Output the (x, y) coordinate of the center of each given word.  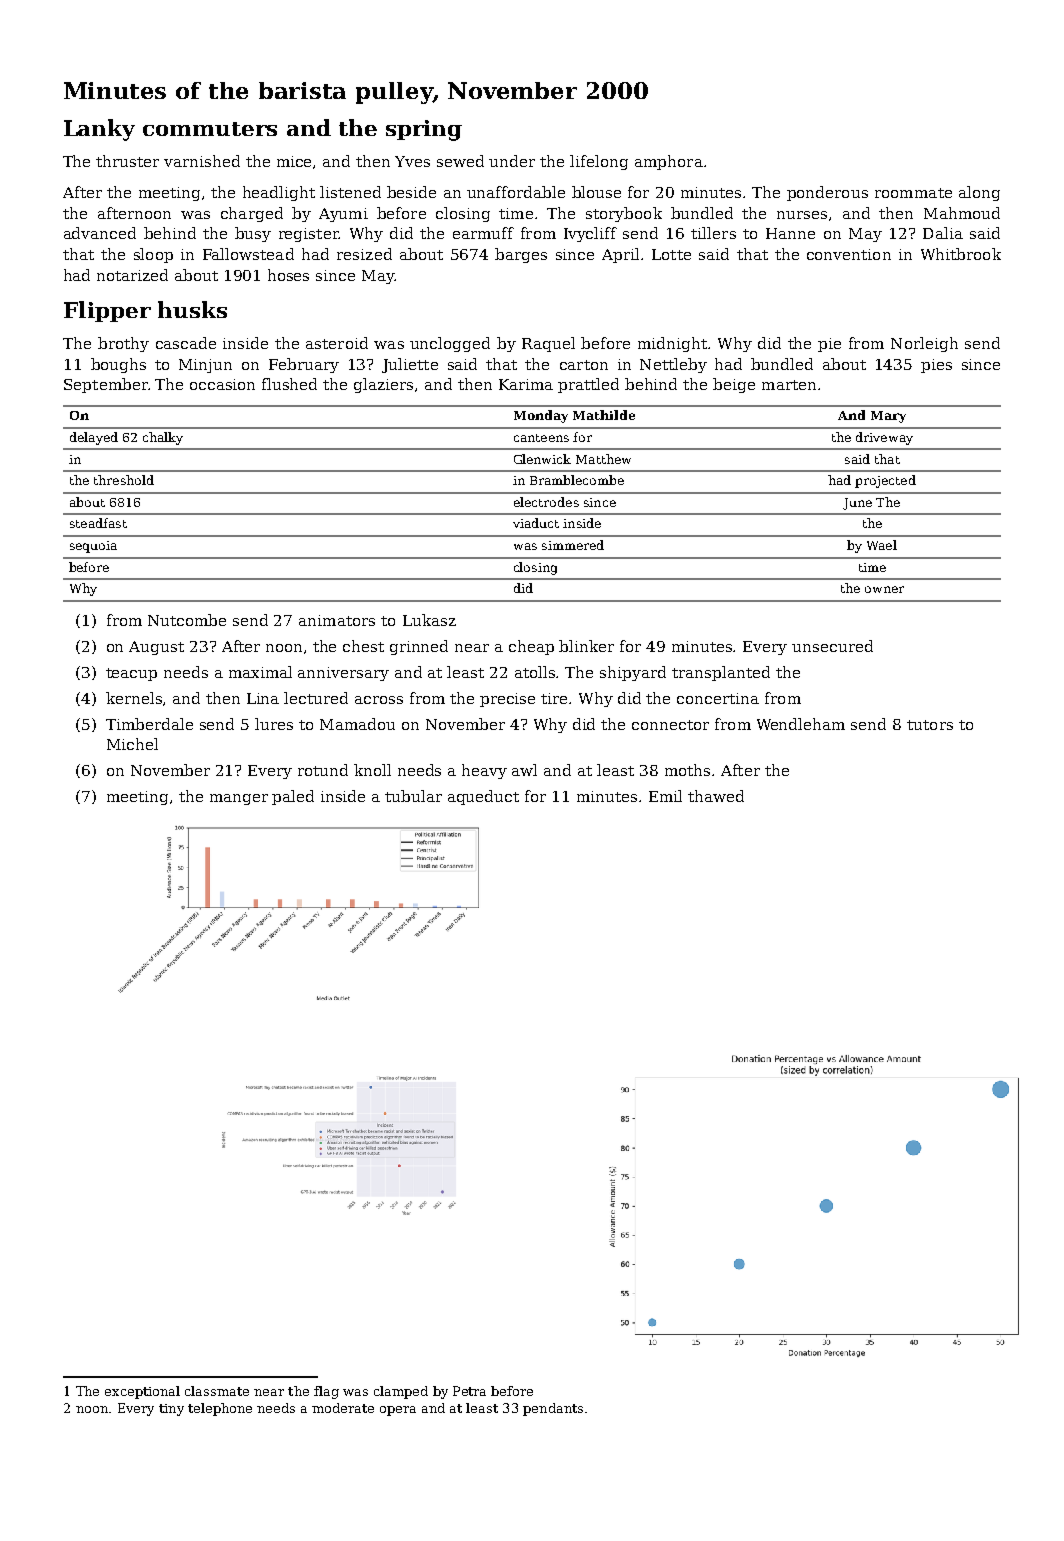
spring (424, 130)
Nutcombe (187, 620)
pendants (553, 1409)
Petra (469, 1391)
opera (398, 1411)
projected (885, 481)
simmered (573, 545)
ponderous (827, 193)
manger (239, 799)
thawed (716, 796)
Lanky (99, 130)
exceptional (142, 1392)
